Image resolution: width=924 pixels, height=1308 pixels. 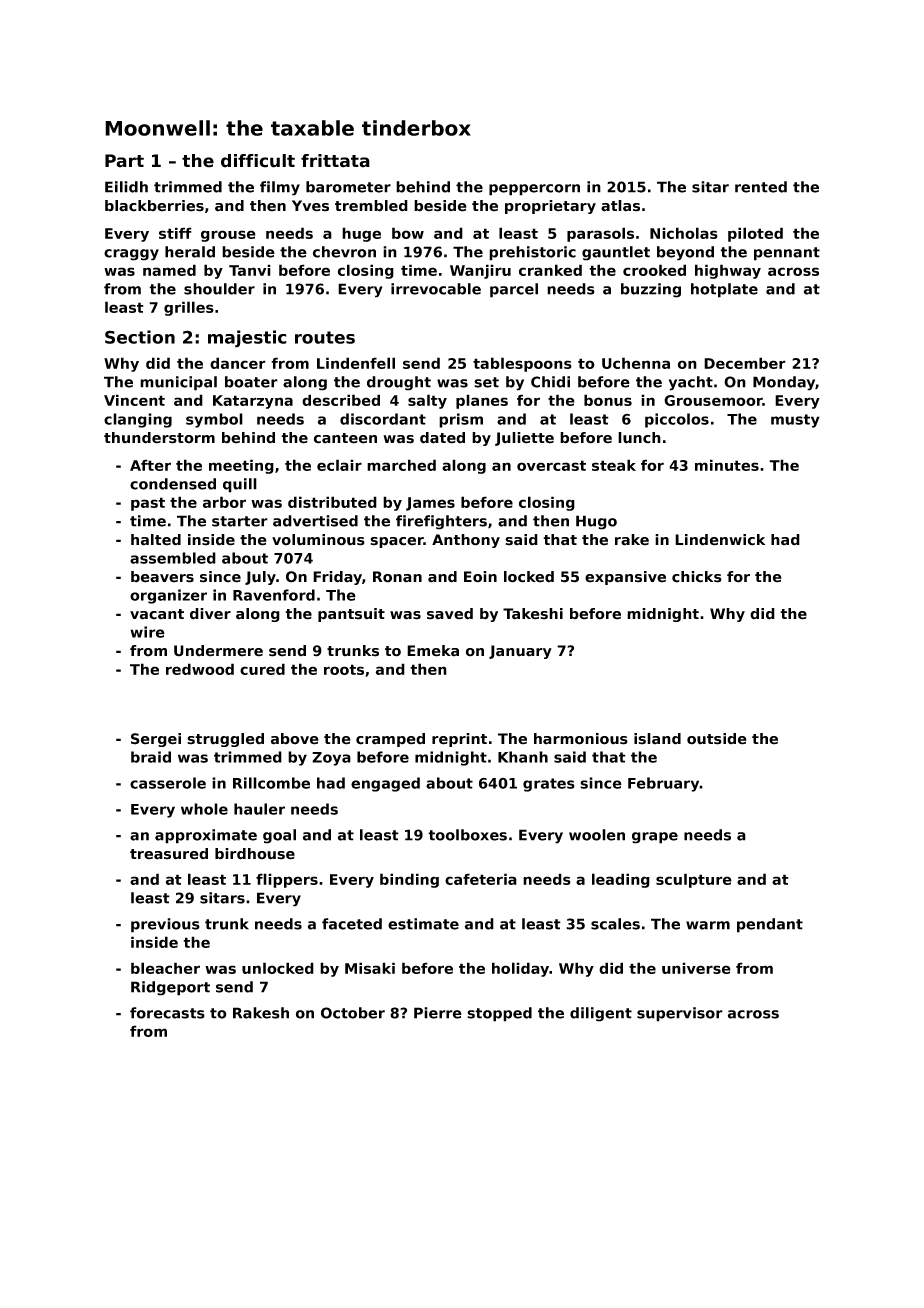 I want to click on Lindenwick, so click(x=720, y=540).
